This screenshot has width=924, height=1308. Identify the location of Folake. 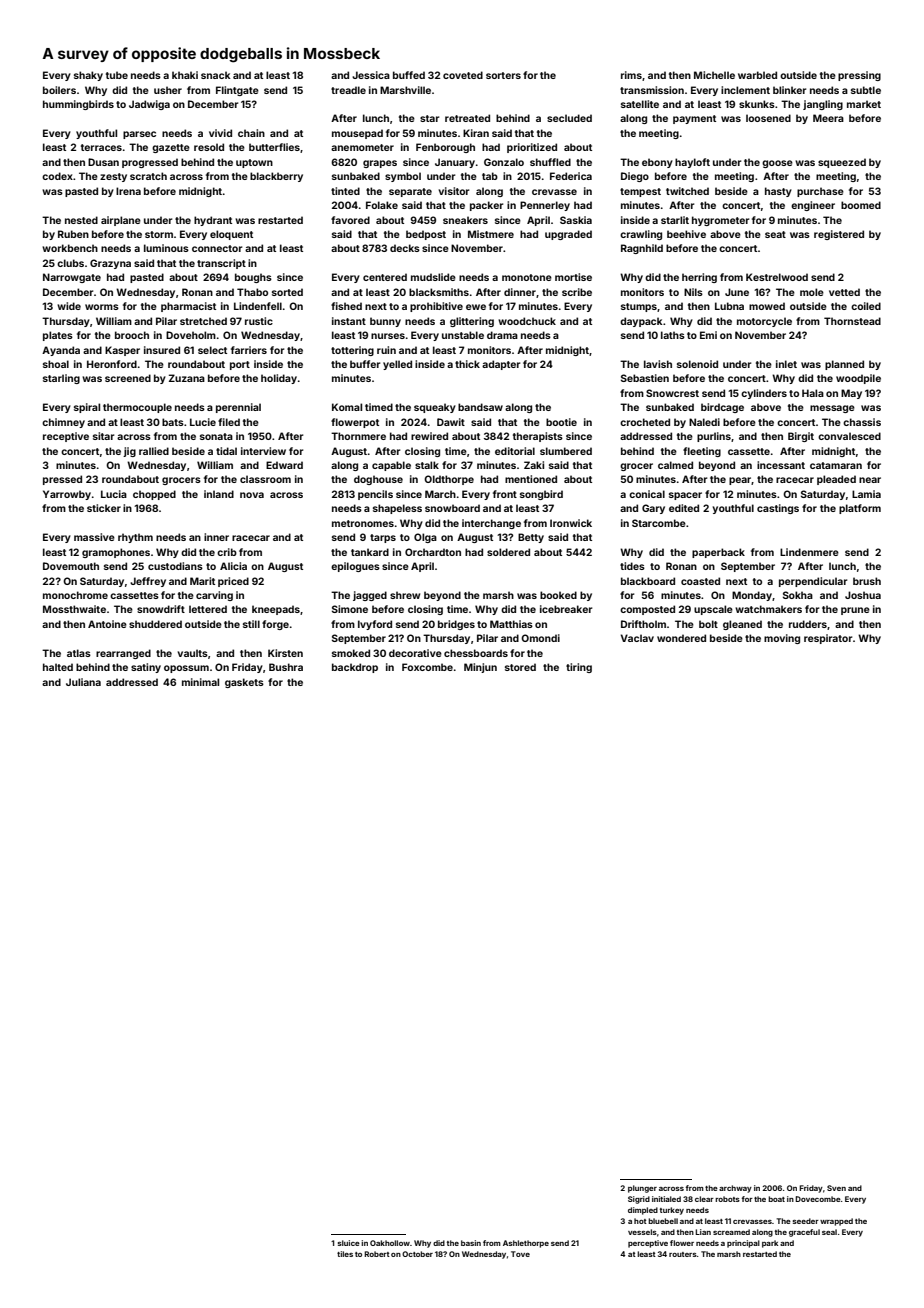
(382, 205).
